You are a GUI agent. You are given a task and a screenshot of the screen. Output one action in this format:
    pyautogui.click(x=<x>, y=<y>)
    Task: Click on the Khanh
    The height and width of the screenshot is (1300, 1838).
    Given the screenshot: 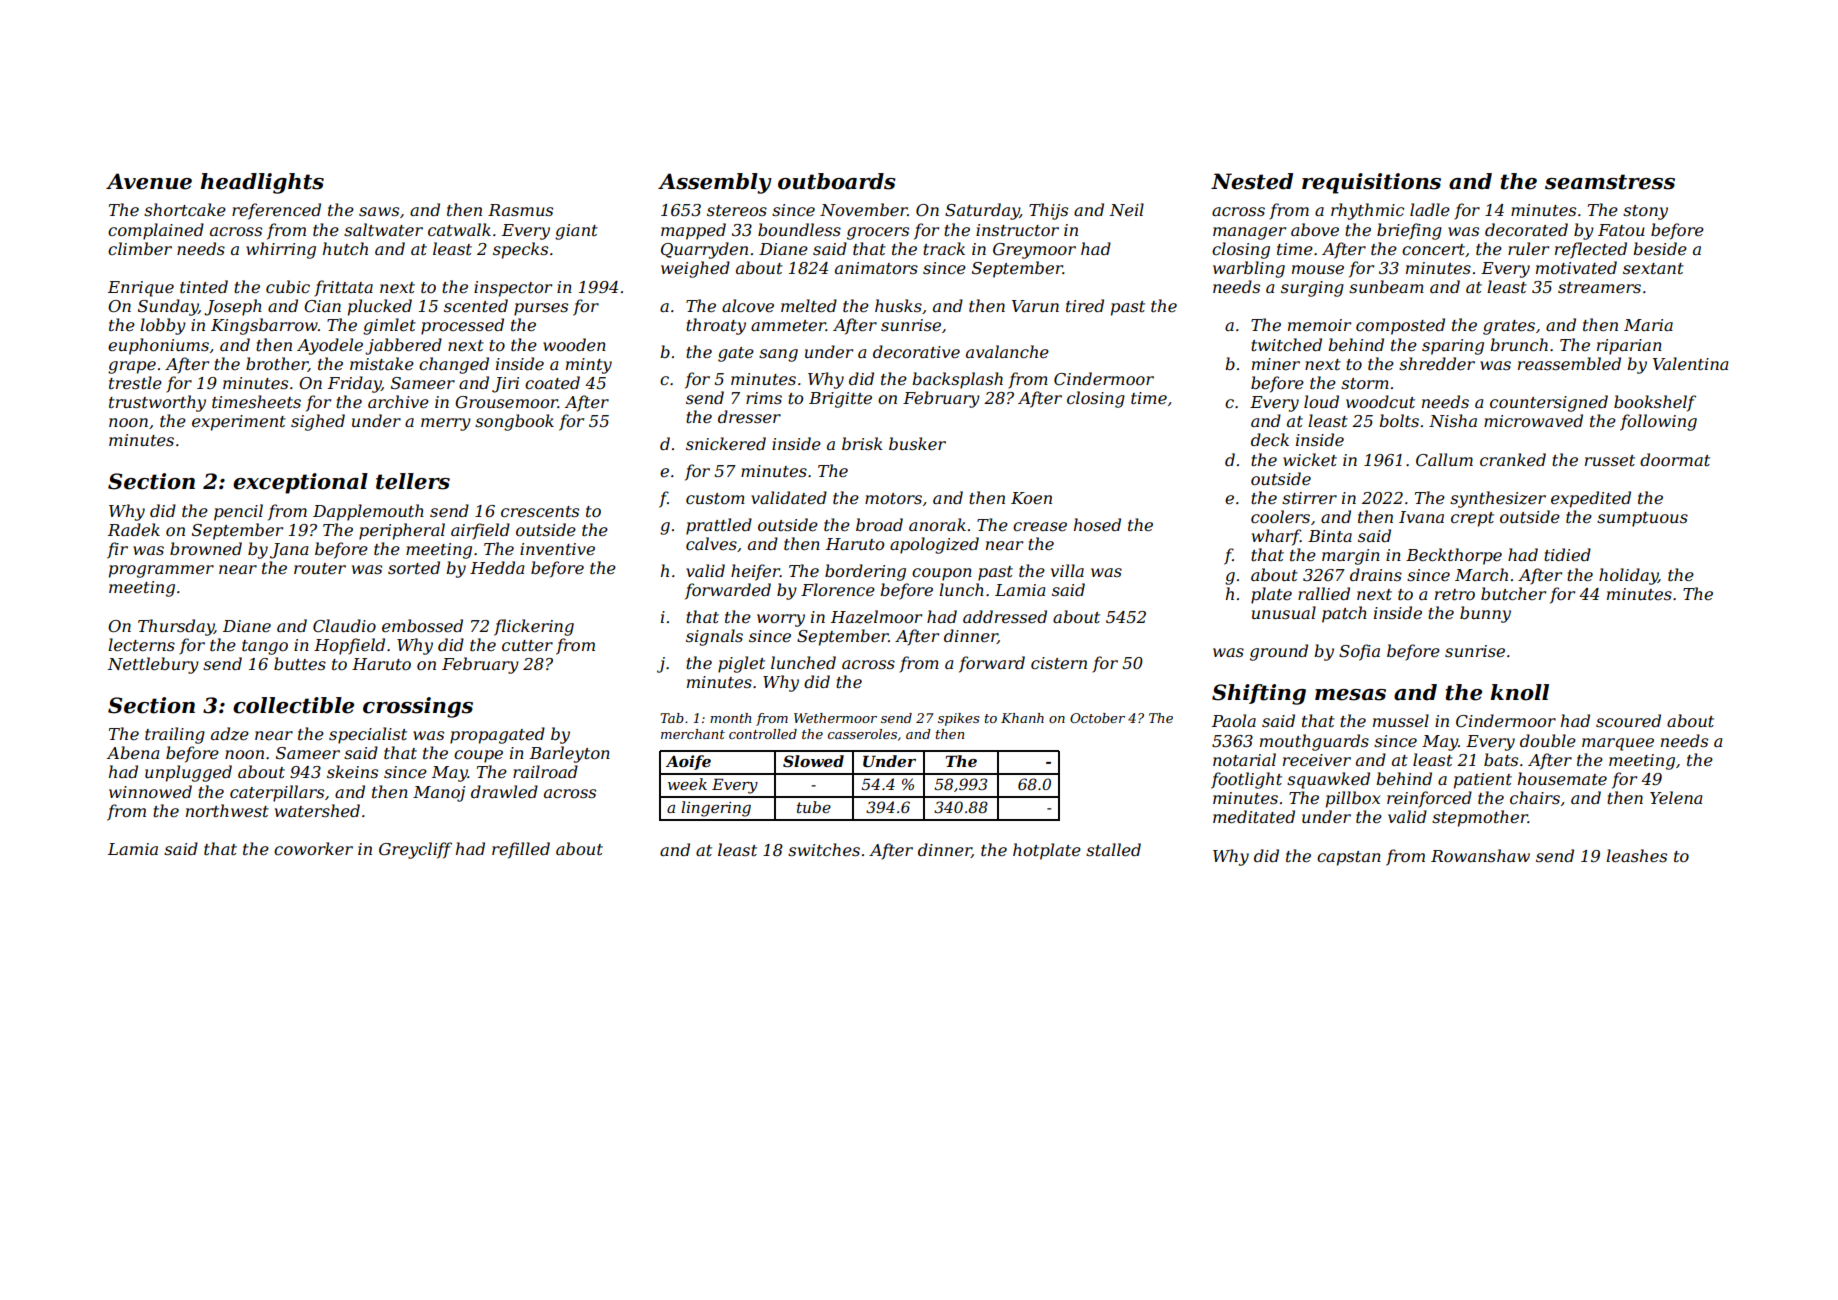 What is the action you would take?
    pyautogui.click(x=1022, y=718)
